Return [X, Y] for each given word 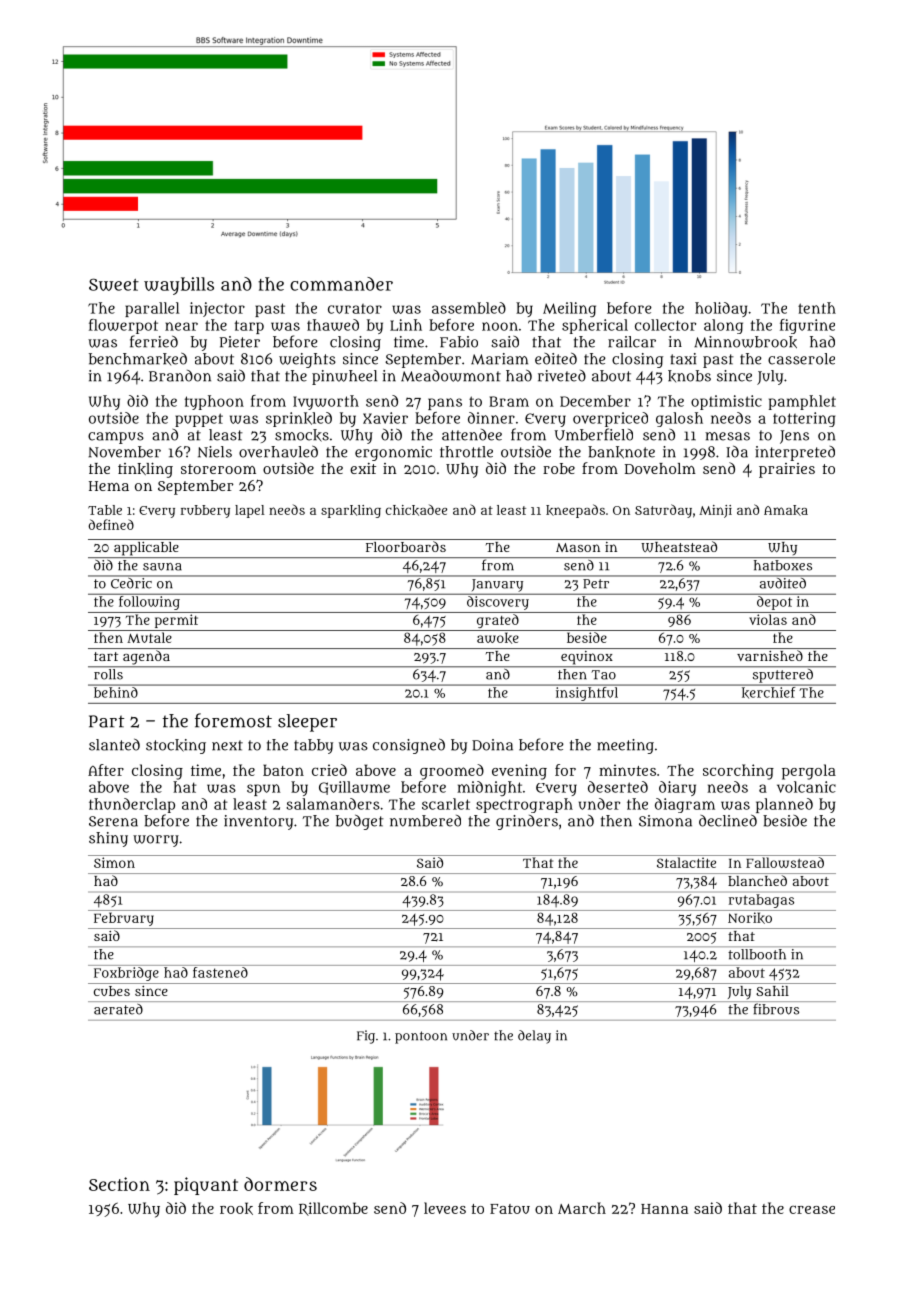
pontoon [421, 1037]
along [723, 326]
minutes [627, 770]
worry [156, 841]
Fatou [510, 1209]
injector [217, 309]
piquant [206, 1186]
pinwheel [344, 377]
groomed [452, 772]
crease [812, 1210]
